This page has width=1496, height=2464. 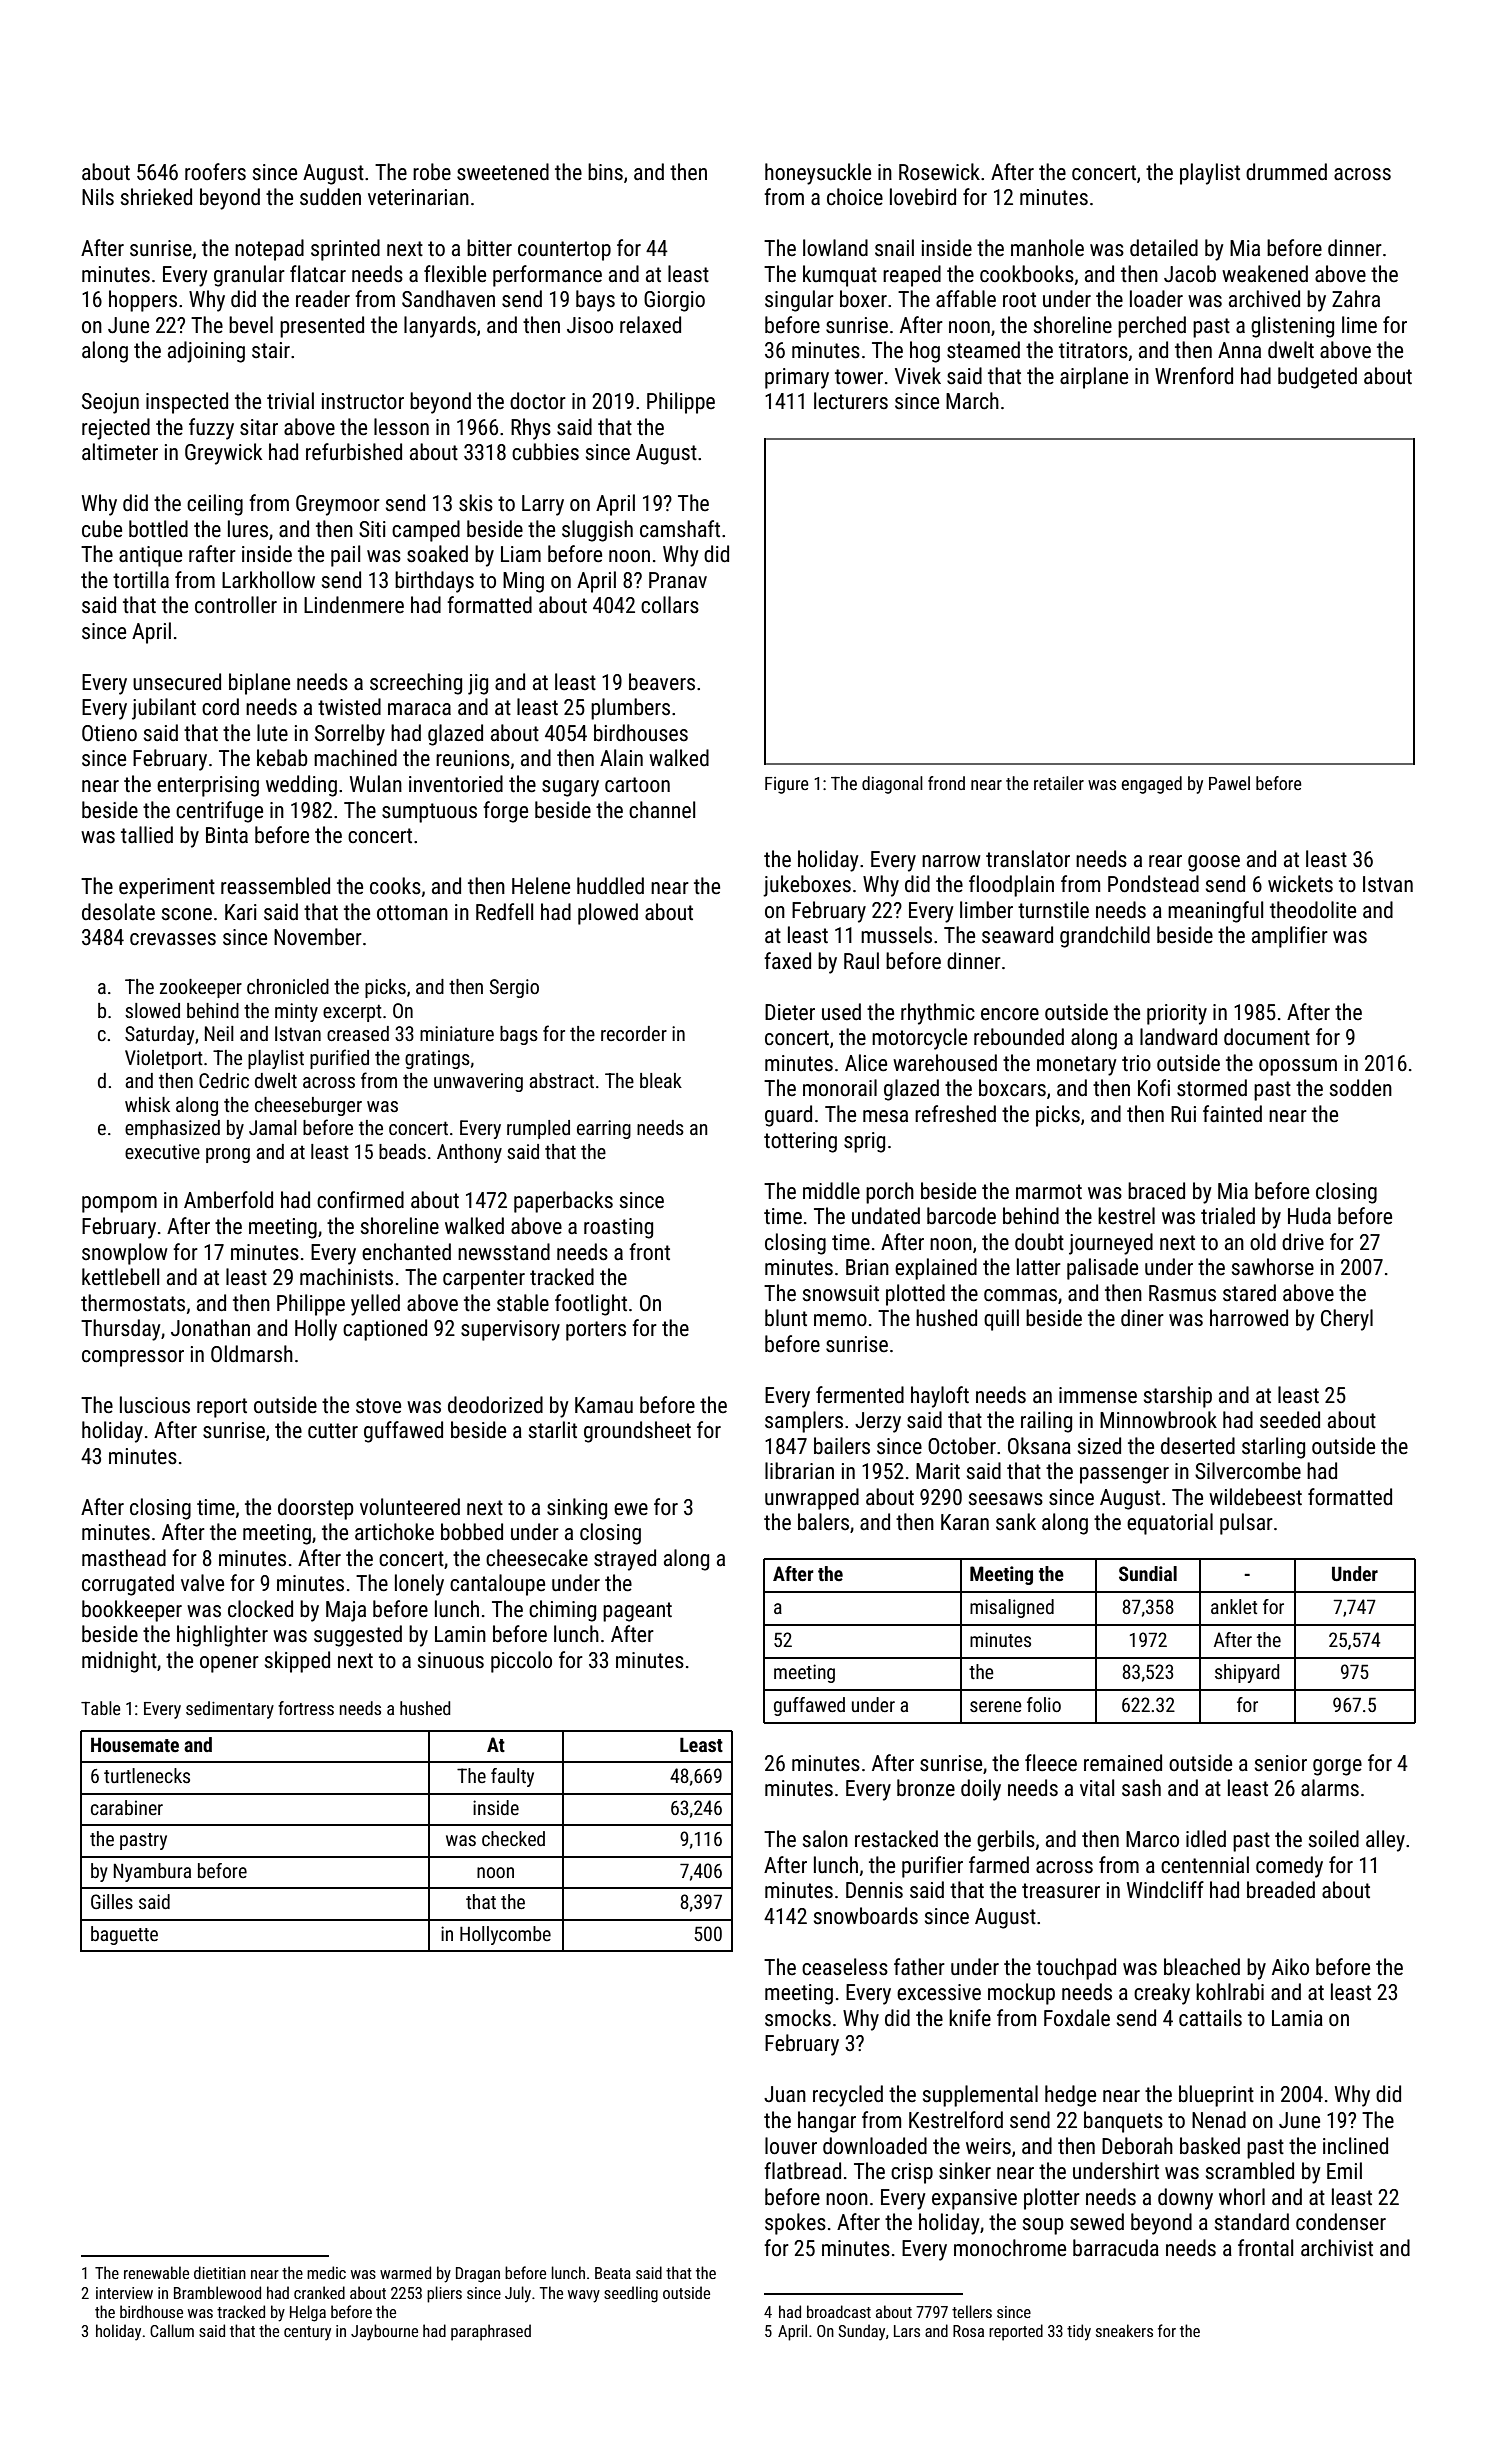 What do you see at coordinates (1229, 783) in the page?
I see `Pawel` at bounding box center [1229, 783].
